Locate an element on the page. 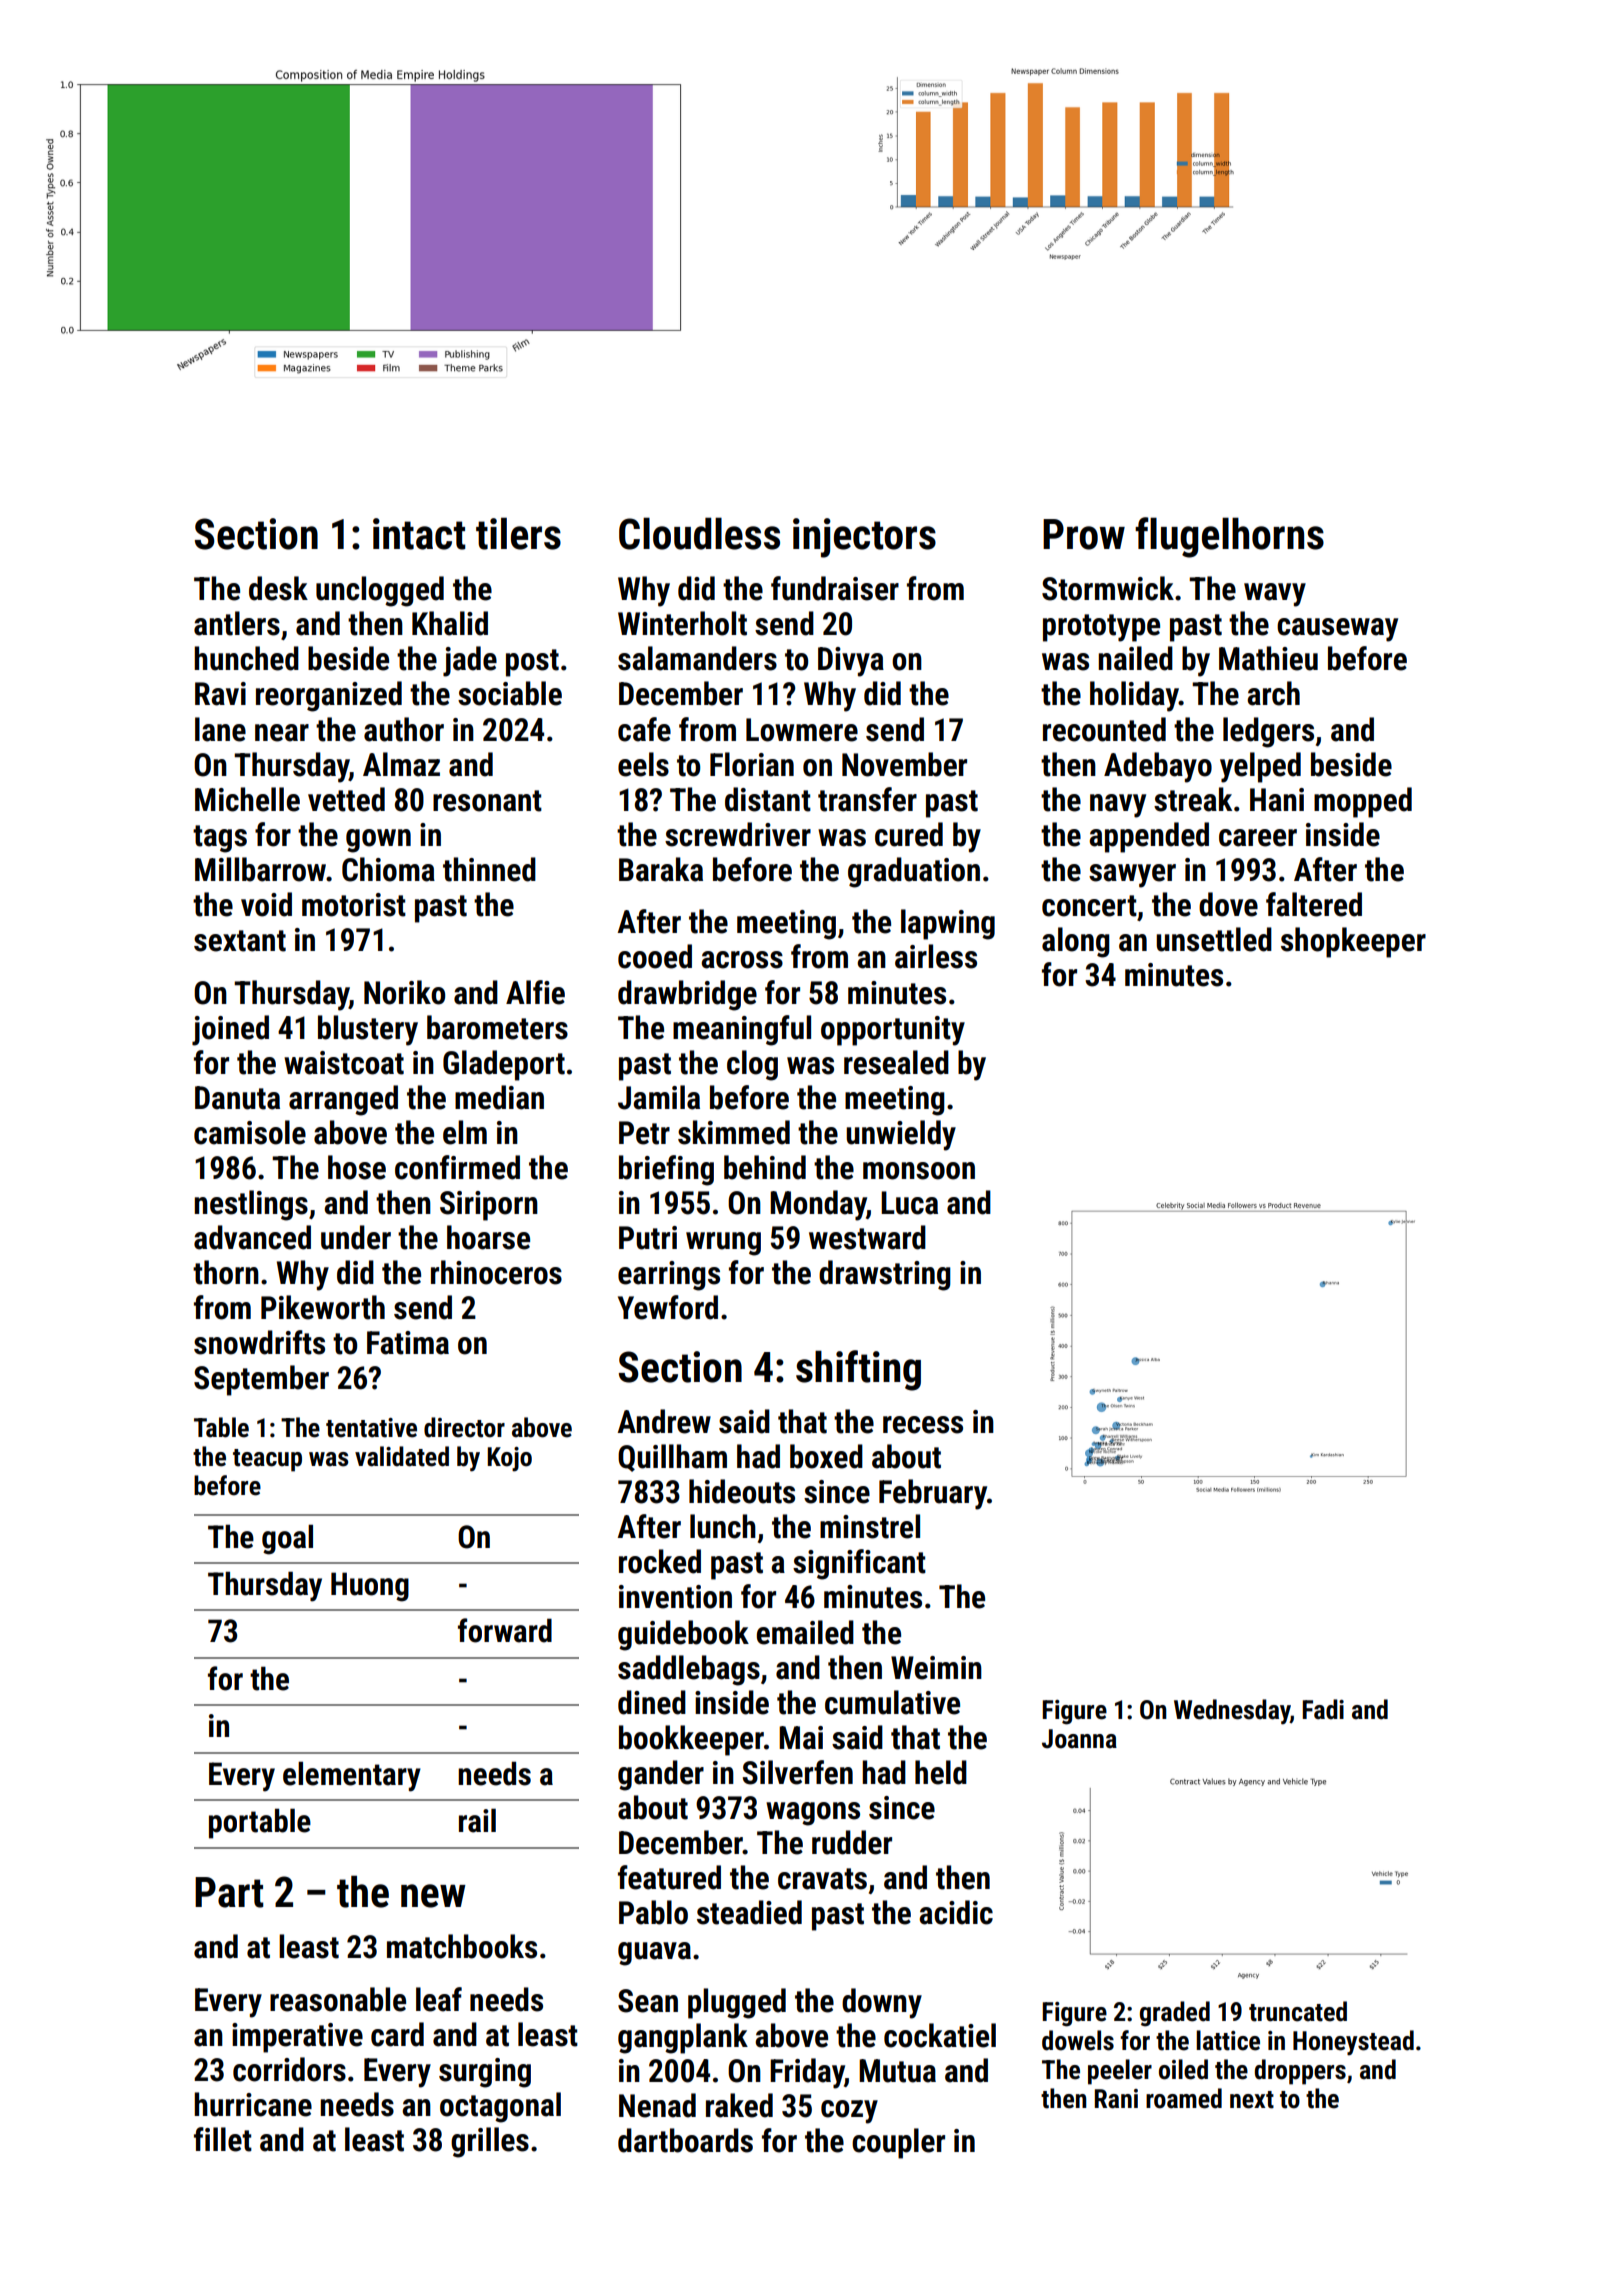 The image size is (1620, 2292). Cloudless is located at coordinates (699, 533).
